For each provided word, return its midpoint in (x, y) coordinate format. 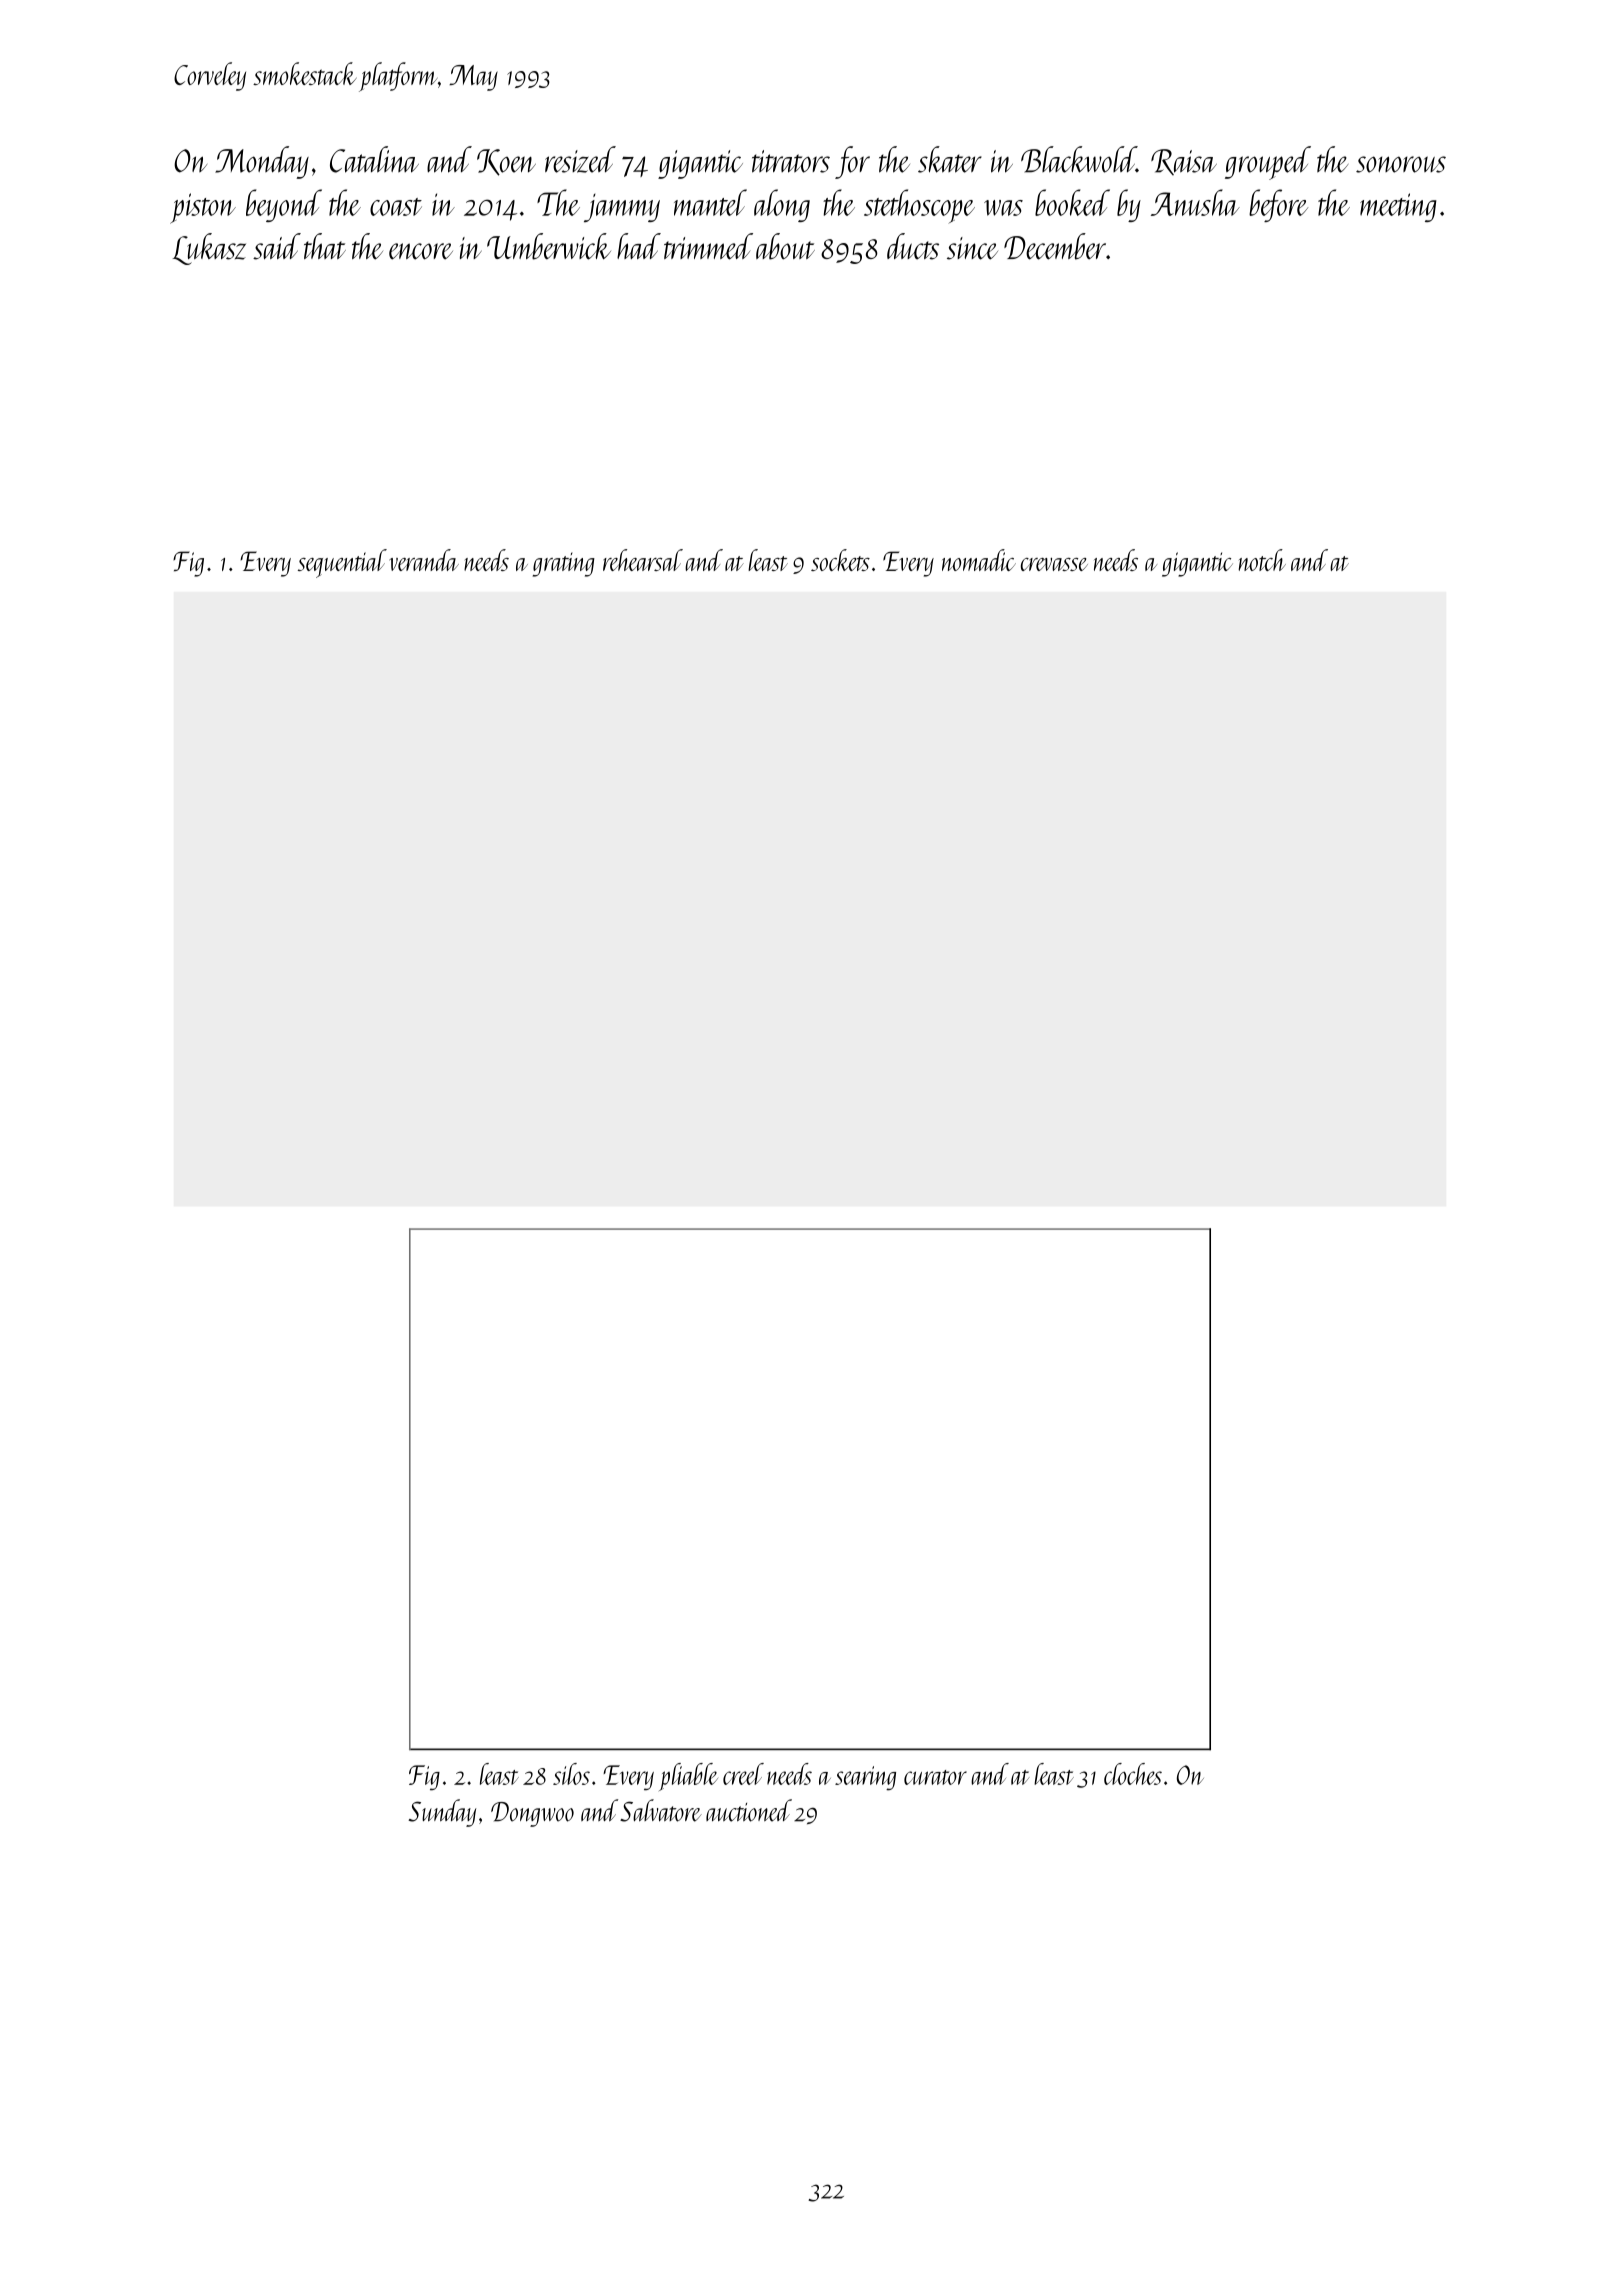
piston (203, 208)
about (785, 246)
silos (571, 1774)
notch (1262, 560)
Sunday (442, 1813)
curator (935, 1777)
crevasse (1054, 564)
